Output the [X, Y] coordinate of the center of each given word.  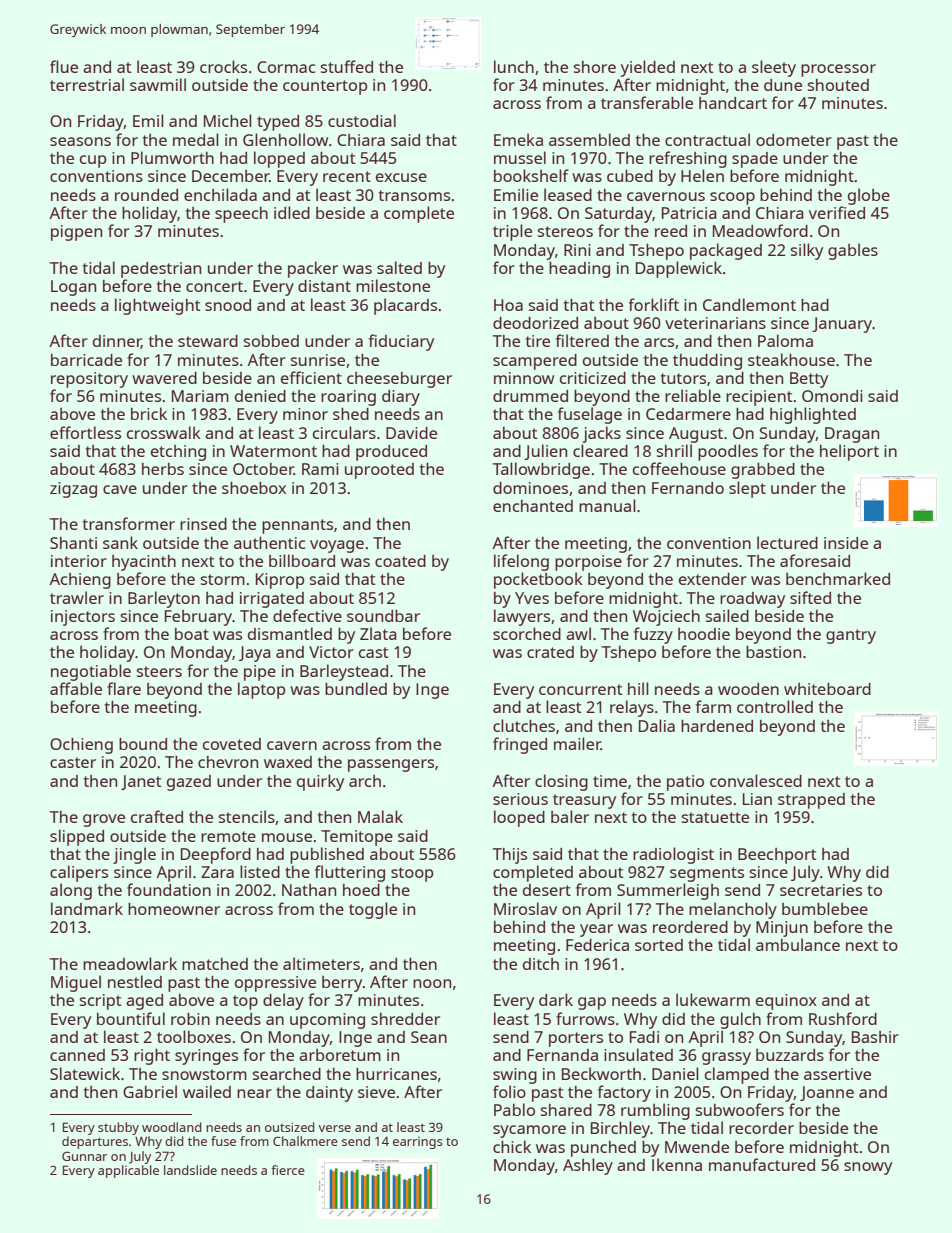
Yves [532, 598]
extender [713, 579]
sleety [774, 68]
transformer [129, 523]
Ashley [588, 1166]
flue [64, 66]
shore [595, 67]
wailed [207, 1091]
